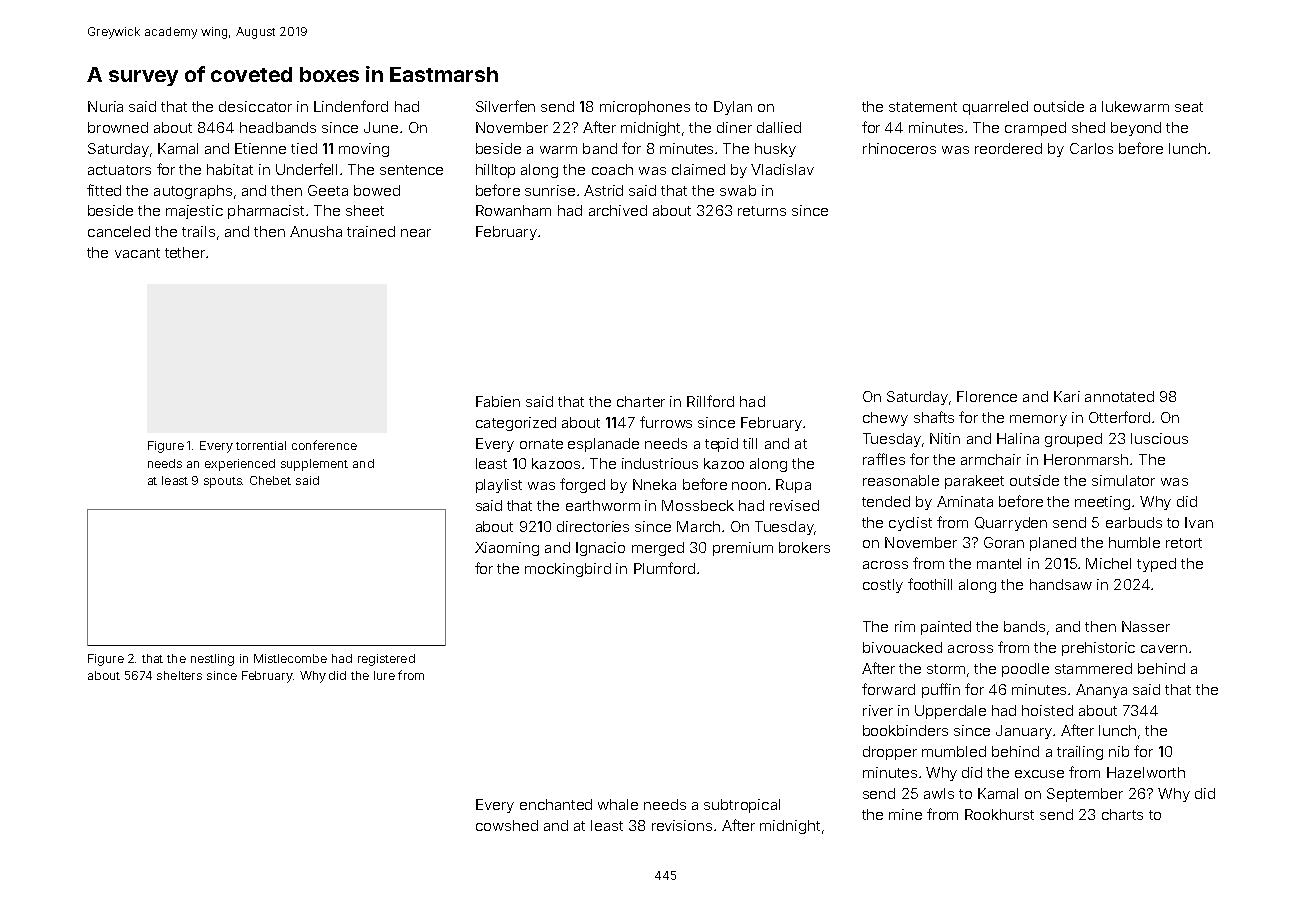 The image size is (1308, 924). Describe the element at coordinates (612, 169) in the document. I see `coach` at that location.
